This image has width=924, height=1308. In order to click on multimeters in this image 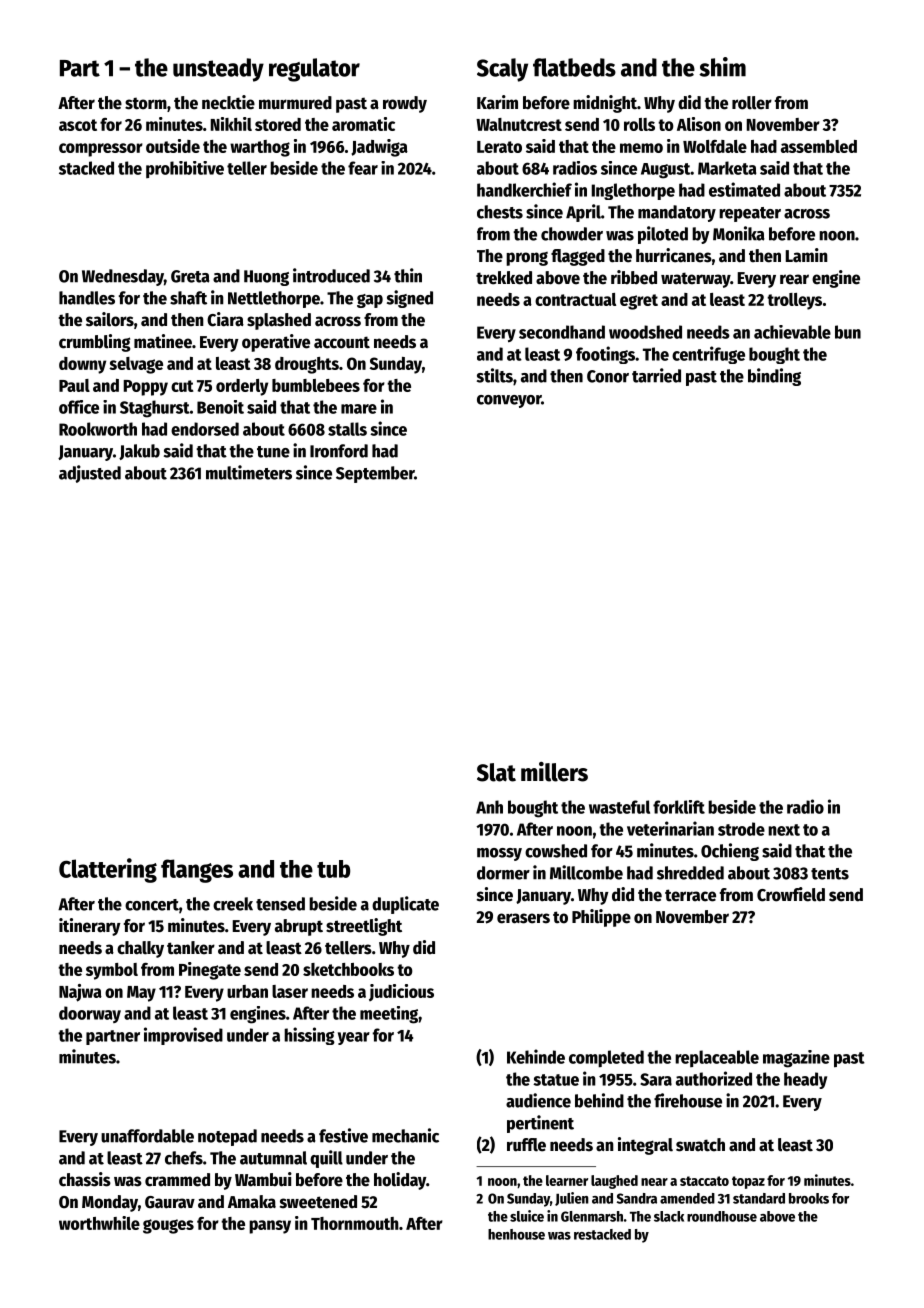, I will do `click(249, 472)`.
